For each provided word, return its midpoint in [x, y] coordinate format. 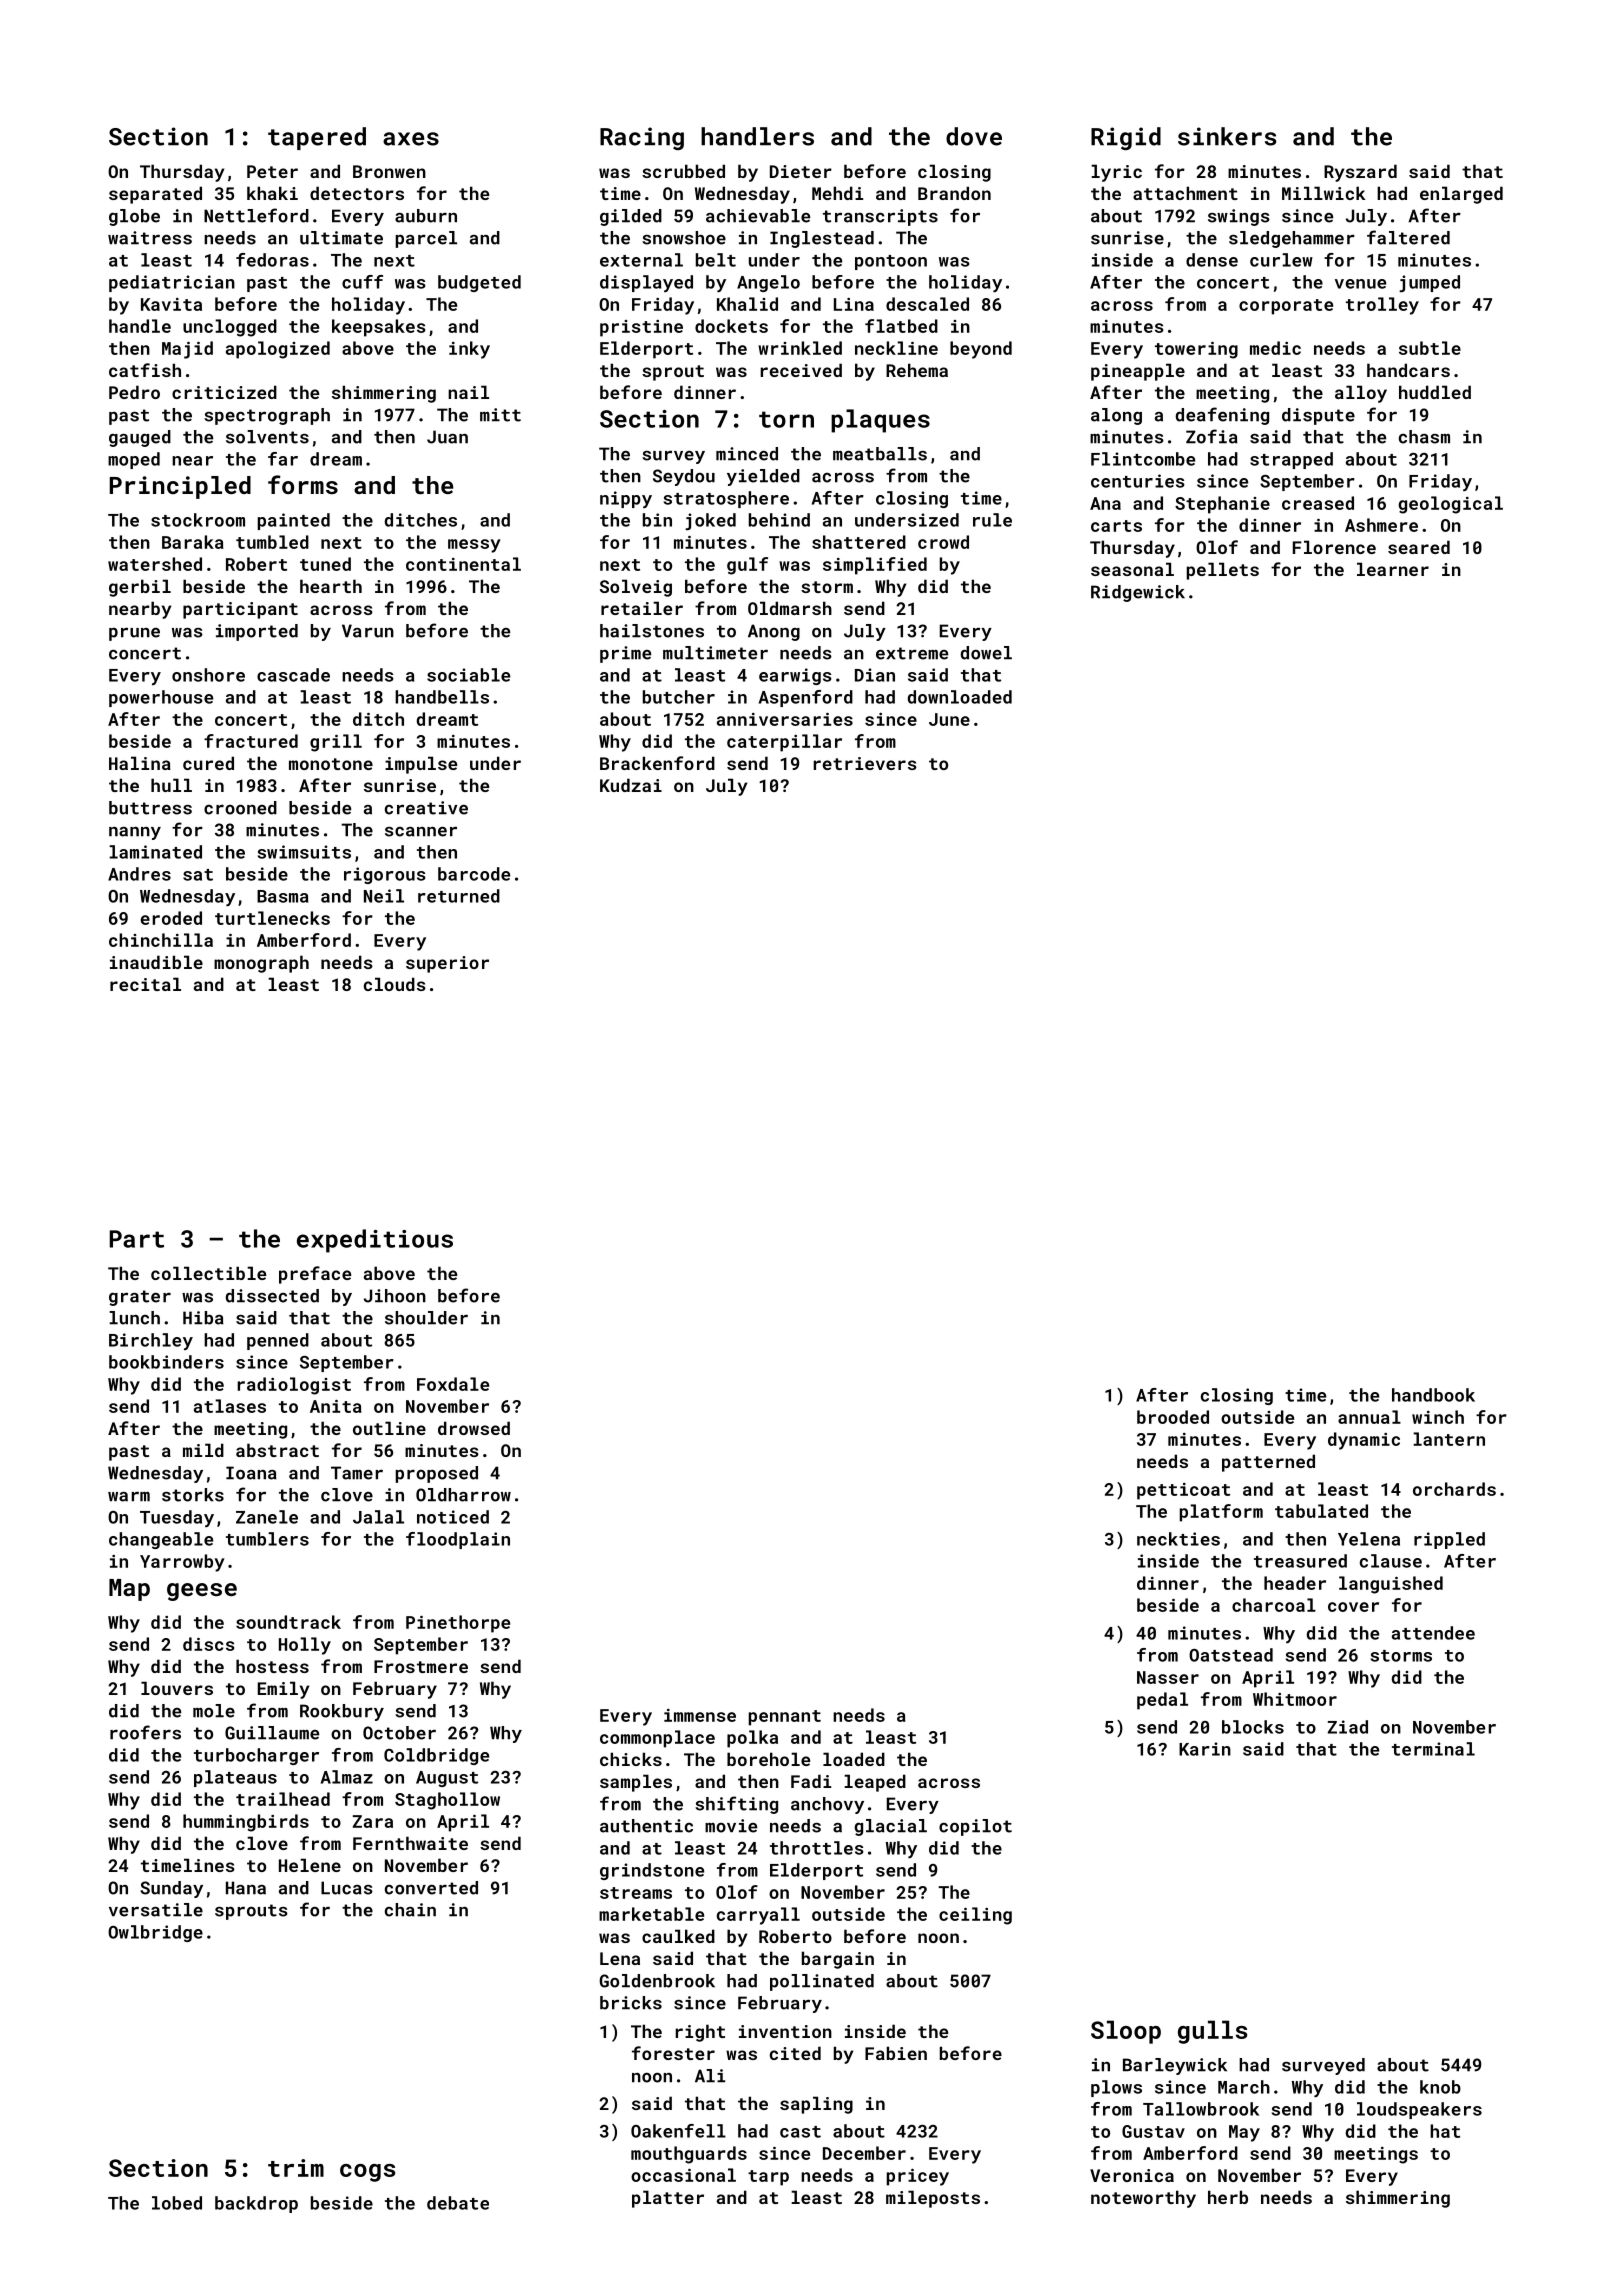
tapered [317, 138]
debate [458, 2203]
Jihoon [395, 1296]
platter [668, 2199]
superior [447, 964]
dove [974, 136]
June [949, 719]
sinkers [1227, 136]
